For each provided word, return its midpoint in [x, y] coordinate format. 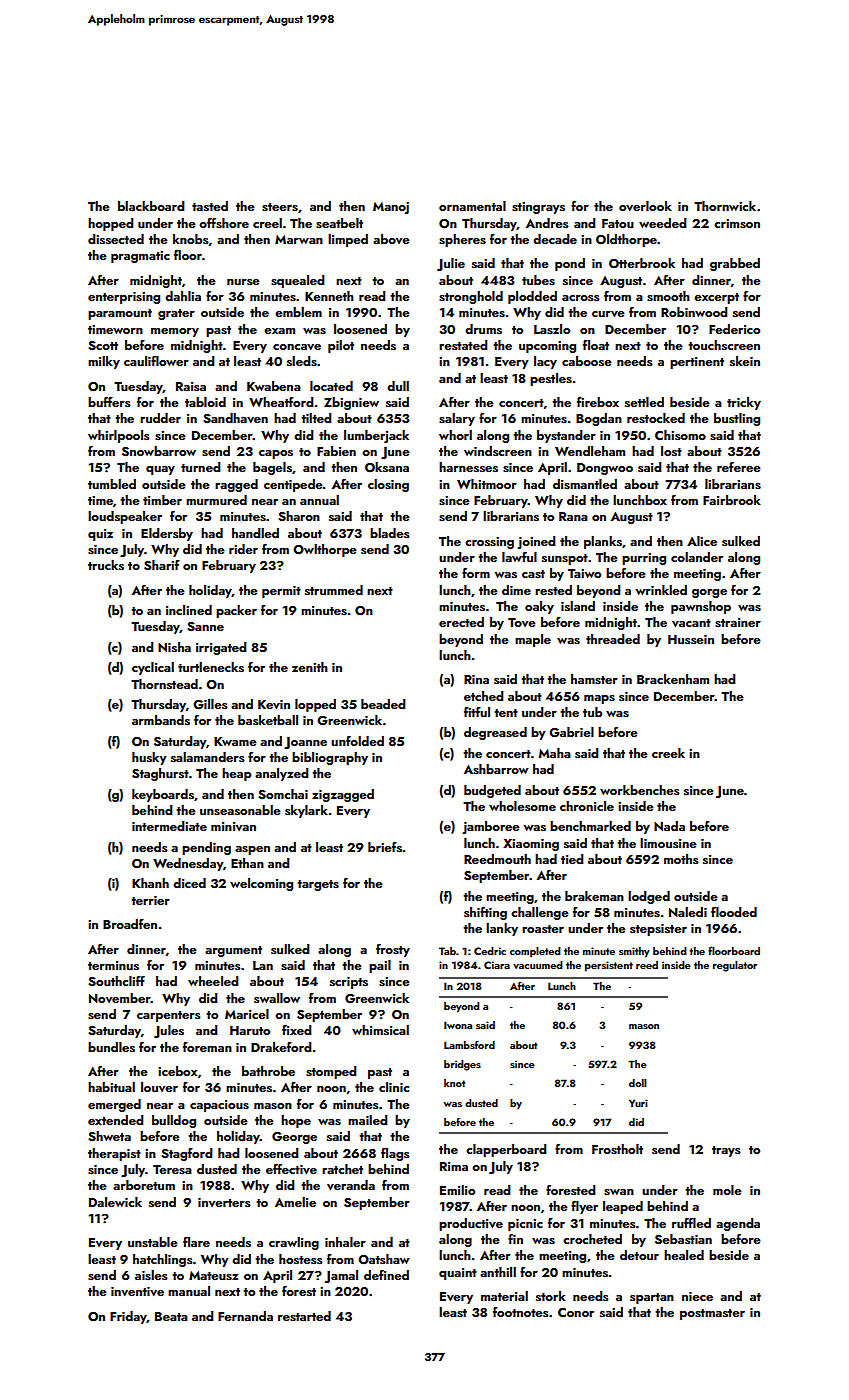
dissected [116, 239]
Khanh [150, 883]
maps [599, 699]
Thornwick [725, 206]
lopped [315, 705]
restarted [304, 1316]
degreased [495, 733]
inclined [189, 610]
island [578, 606]
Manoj [391, 208]
